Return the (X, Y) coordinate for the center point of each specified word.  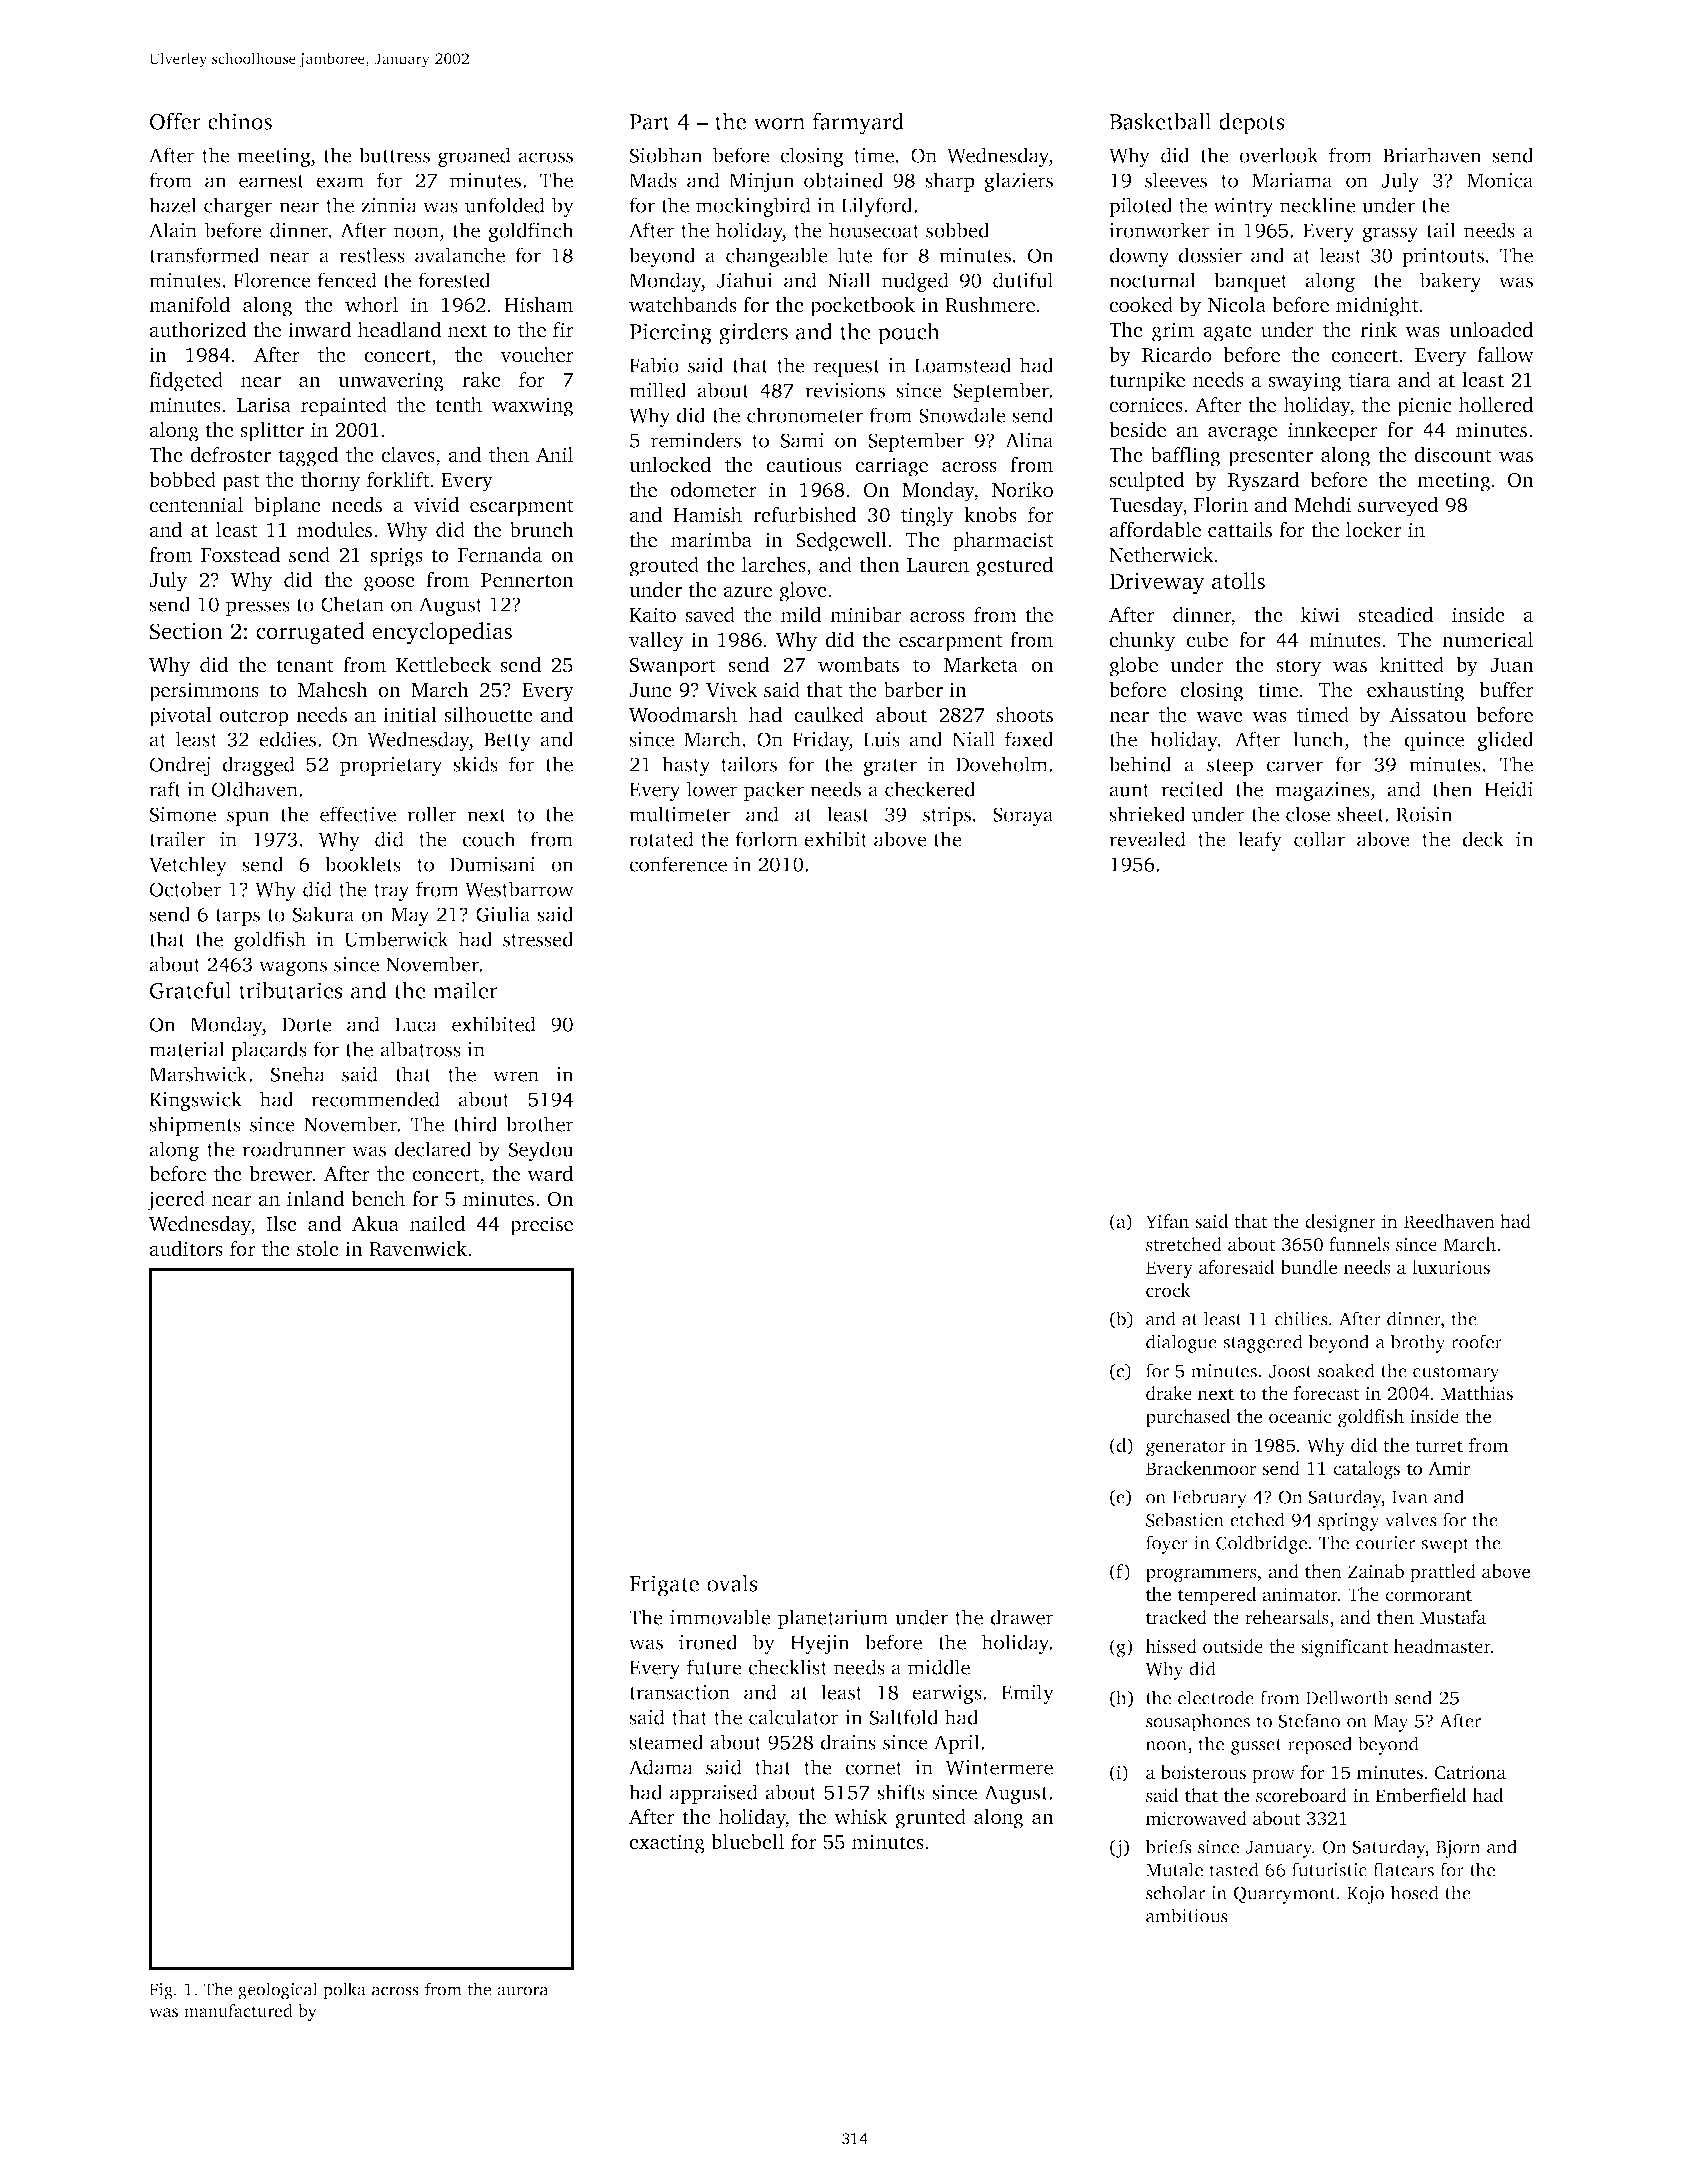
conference (678, 864)
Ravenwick (418, 1249)
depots (1252, 123)
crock (1168, 1290)
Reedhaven (1449, 1221)
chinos (240, 121)
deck (1483, 839)
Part (649, 122)
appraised (714, 1794)
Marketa (981, 665)
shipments (195, 1126)
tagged (308, 457)
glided (1505, 741)
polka (344, 1991)
